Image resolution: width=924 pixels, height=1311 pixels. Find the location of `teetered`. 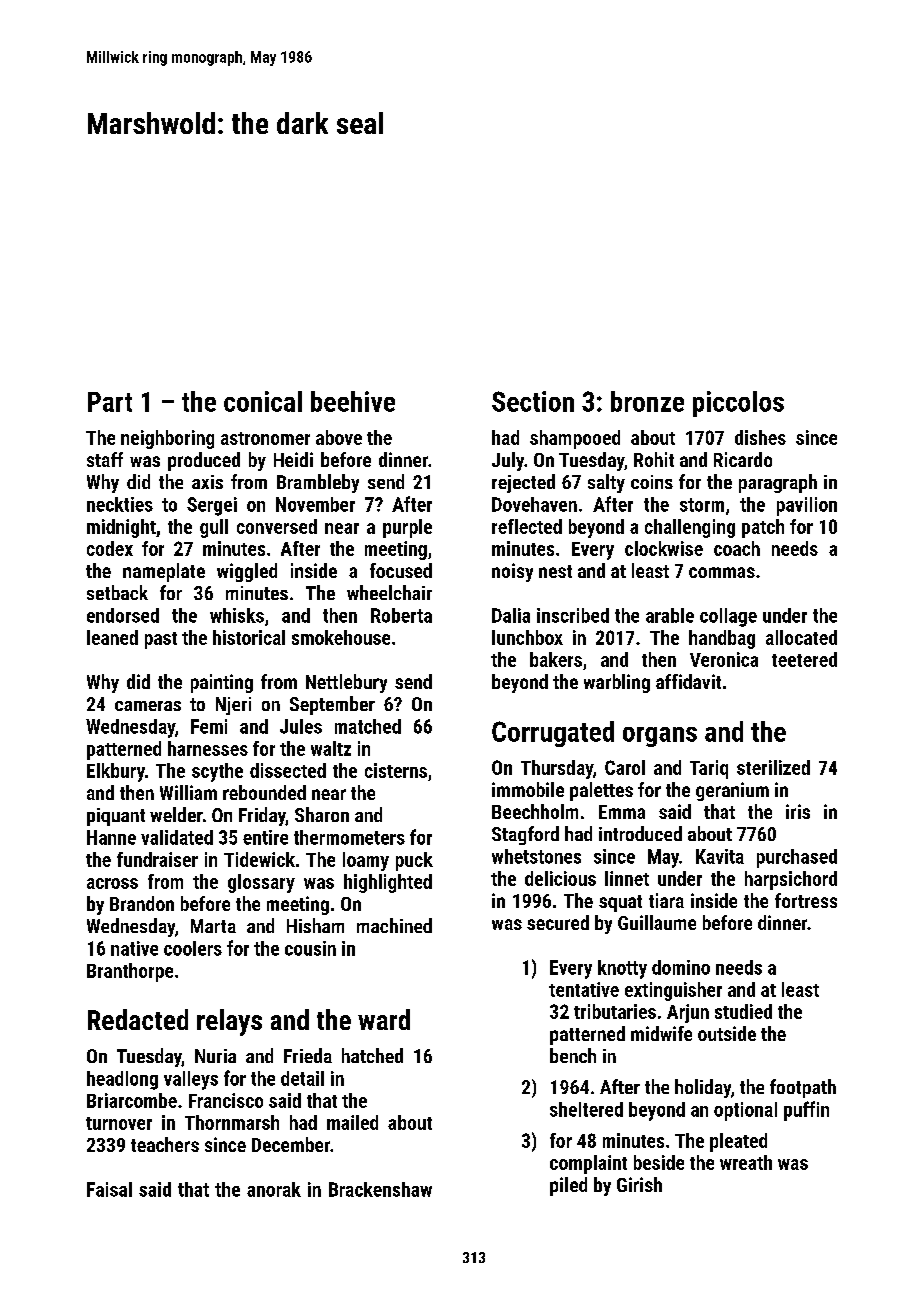

teetered is located at coordinates (804, 659).
